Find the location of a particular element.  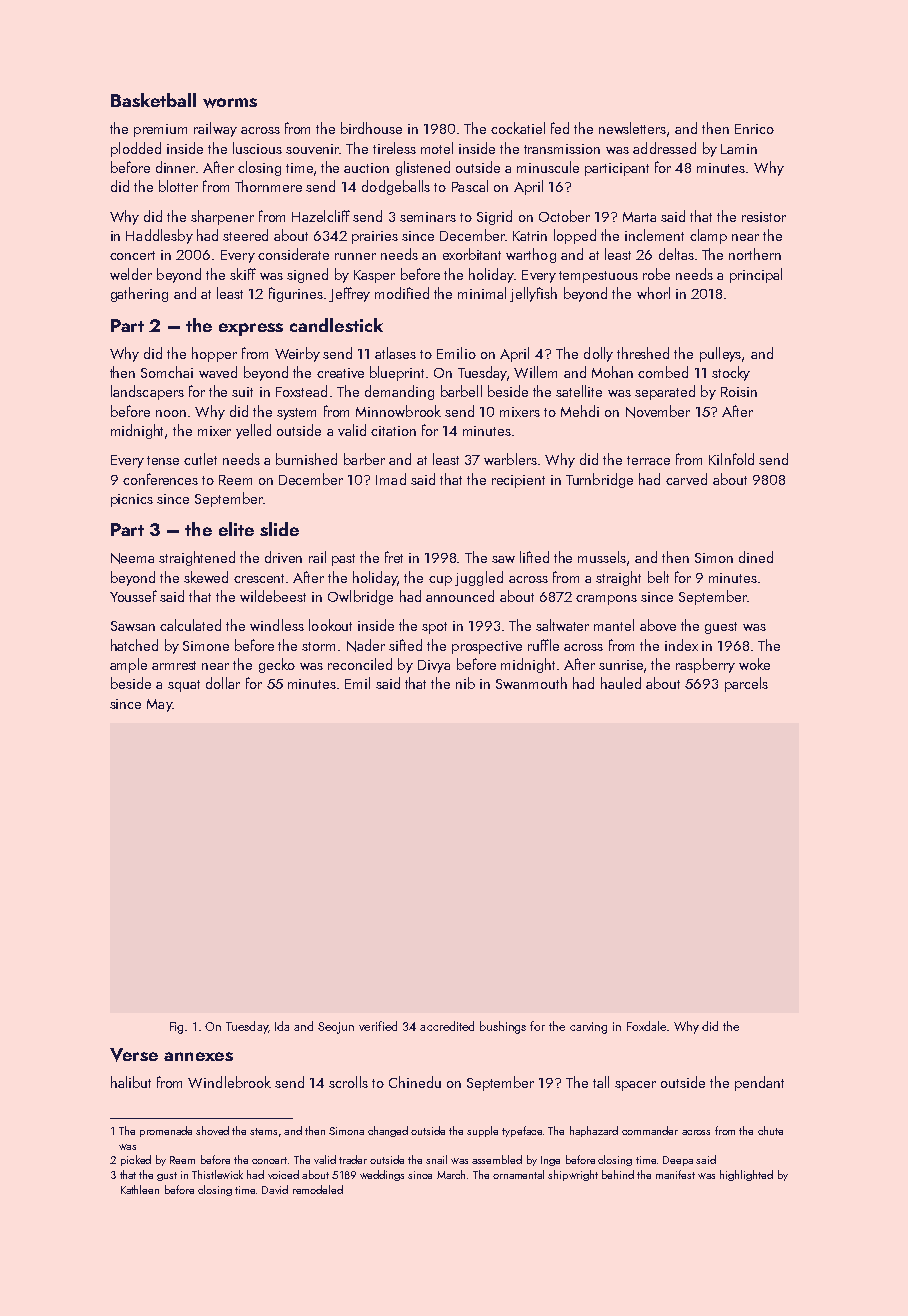

halibut is located at coordinates (131, 1082).
